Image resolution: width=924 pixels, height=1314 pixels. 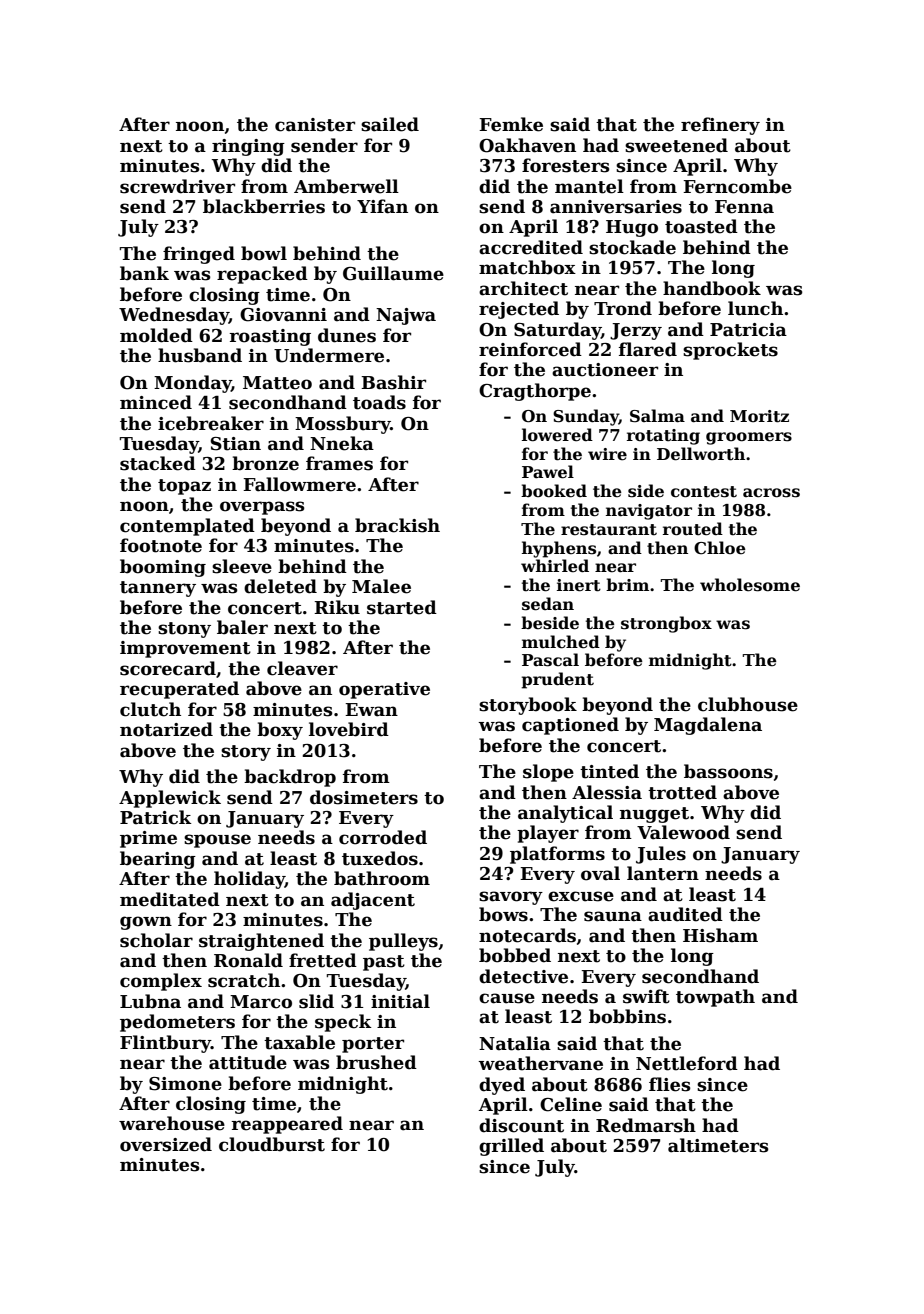 I want to click on across, so click(x=771, y=493).
